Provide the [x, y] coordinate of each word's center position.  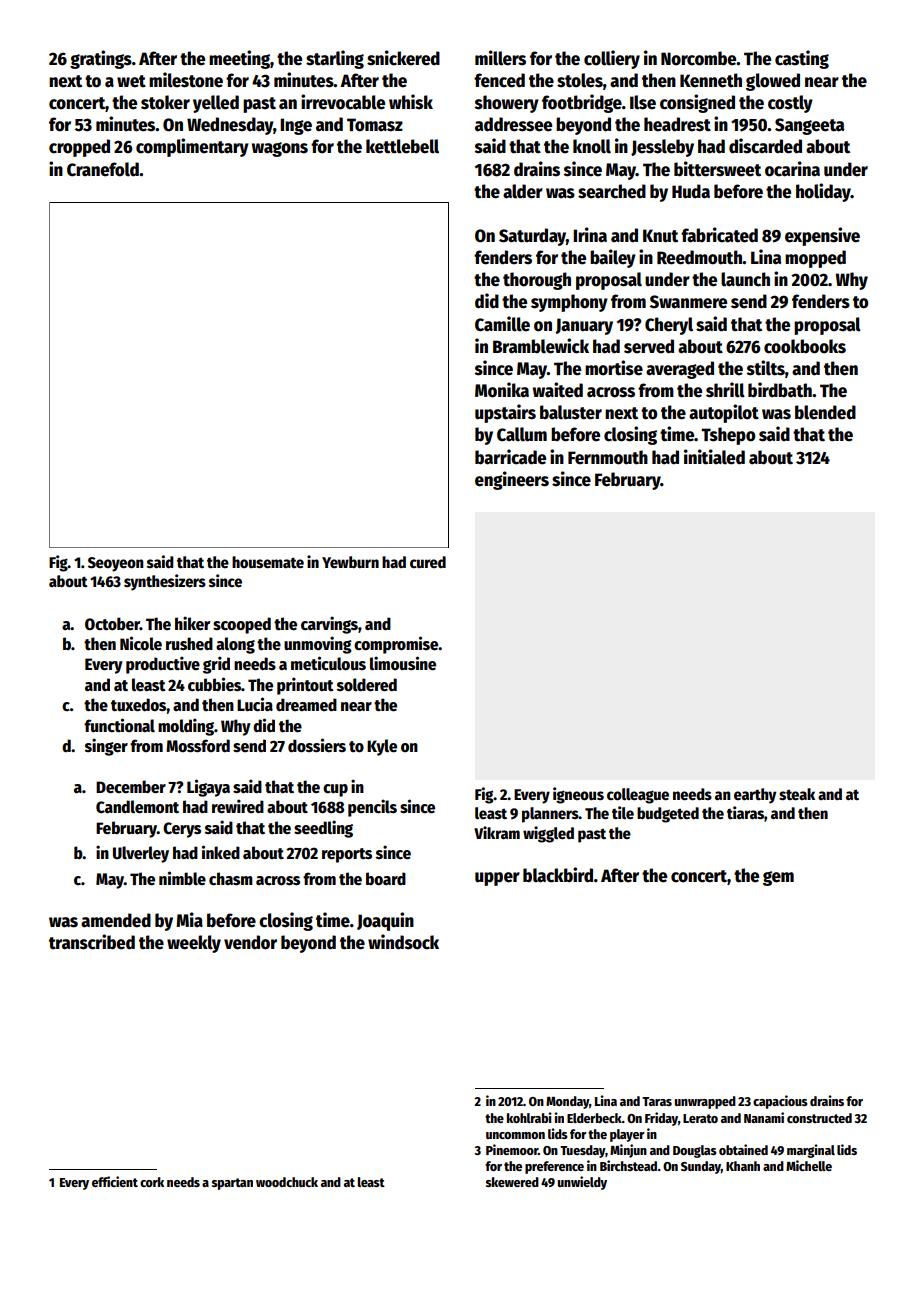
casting [802, 59]
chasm [231, 879]
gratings [101, 59]
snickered [403, 58]
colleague [638, 796]
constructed [819, 1118]
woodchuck [287, 1182]
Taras [657, 1101]
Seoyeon [116, 564]
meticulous [328, 663]
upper [497, 879]
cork [152, 1182]
